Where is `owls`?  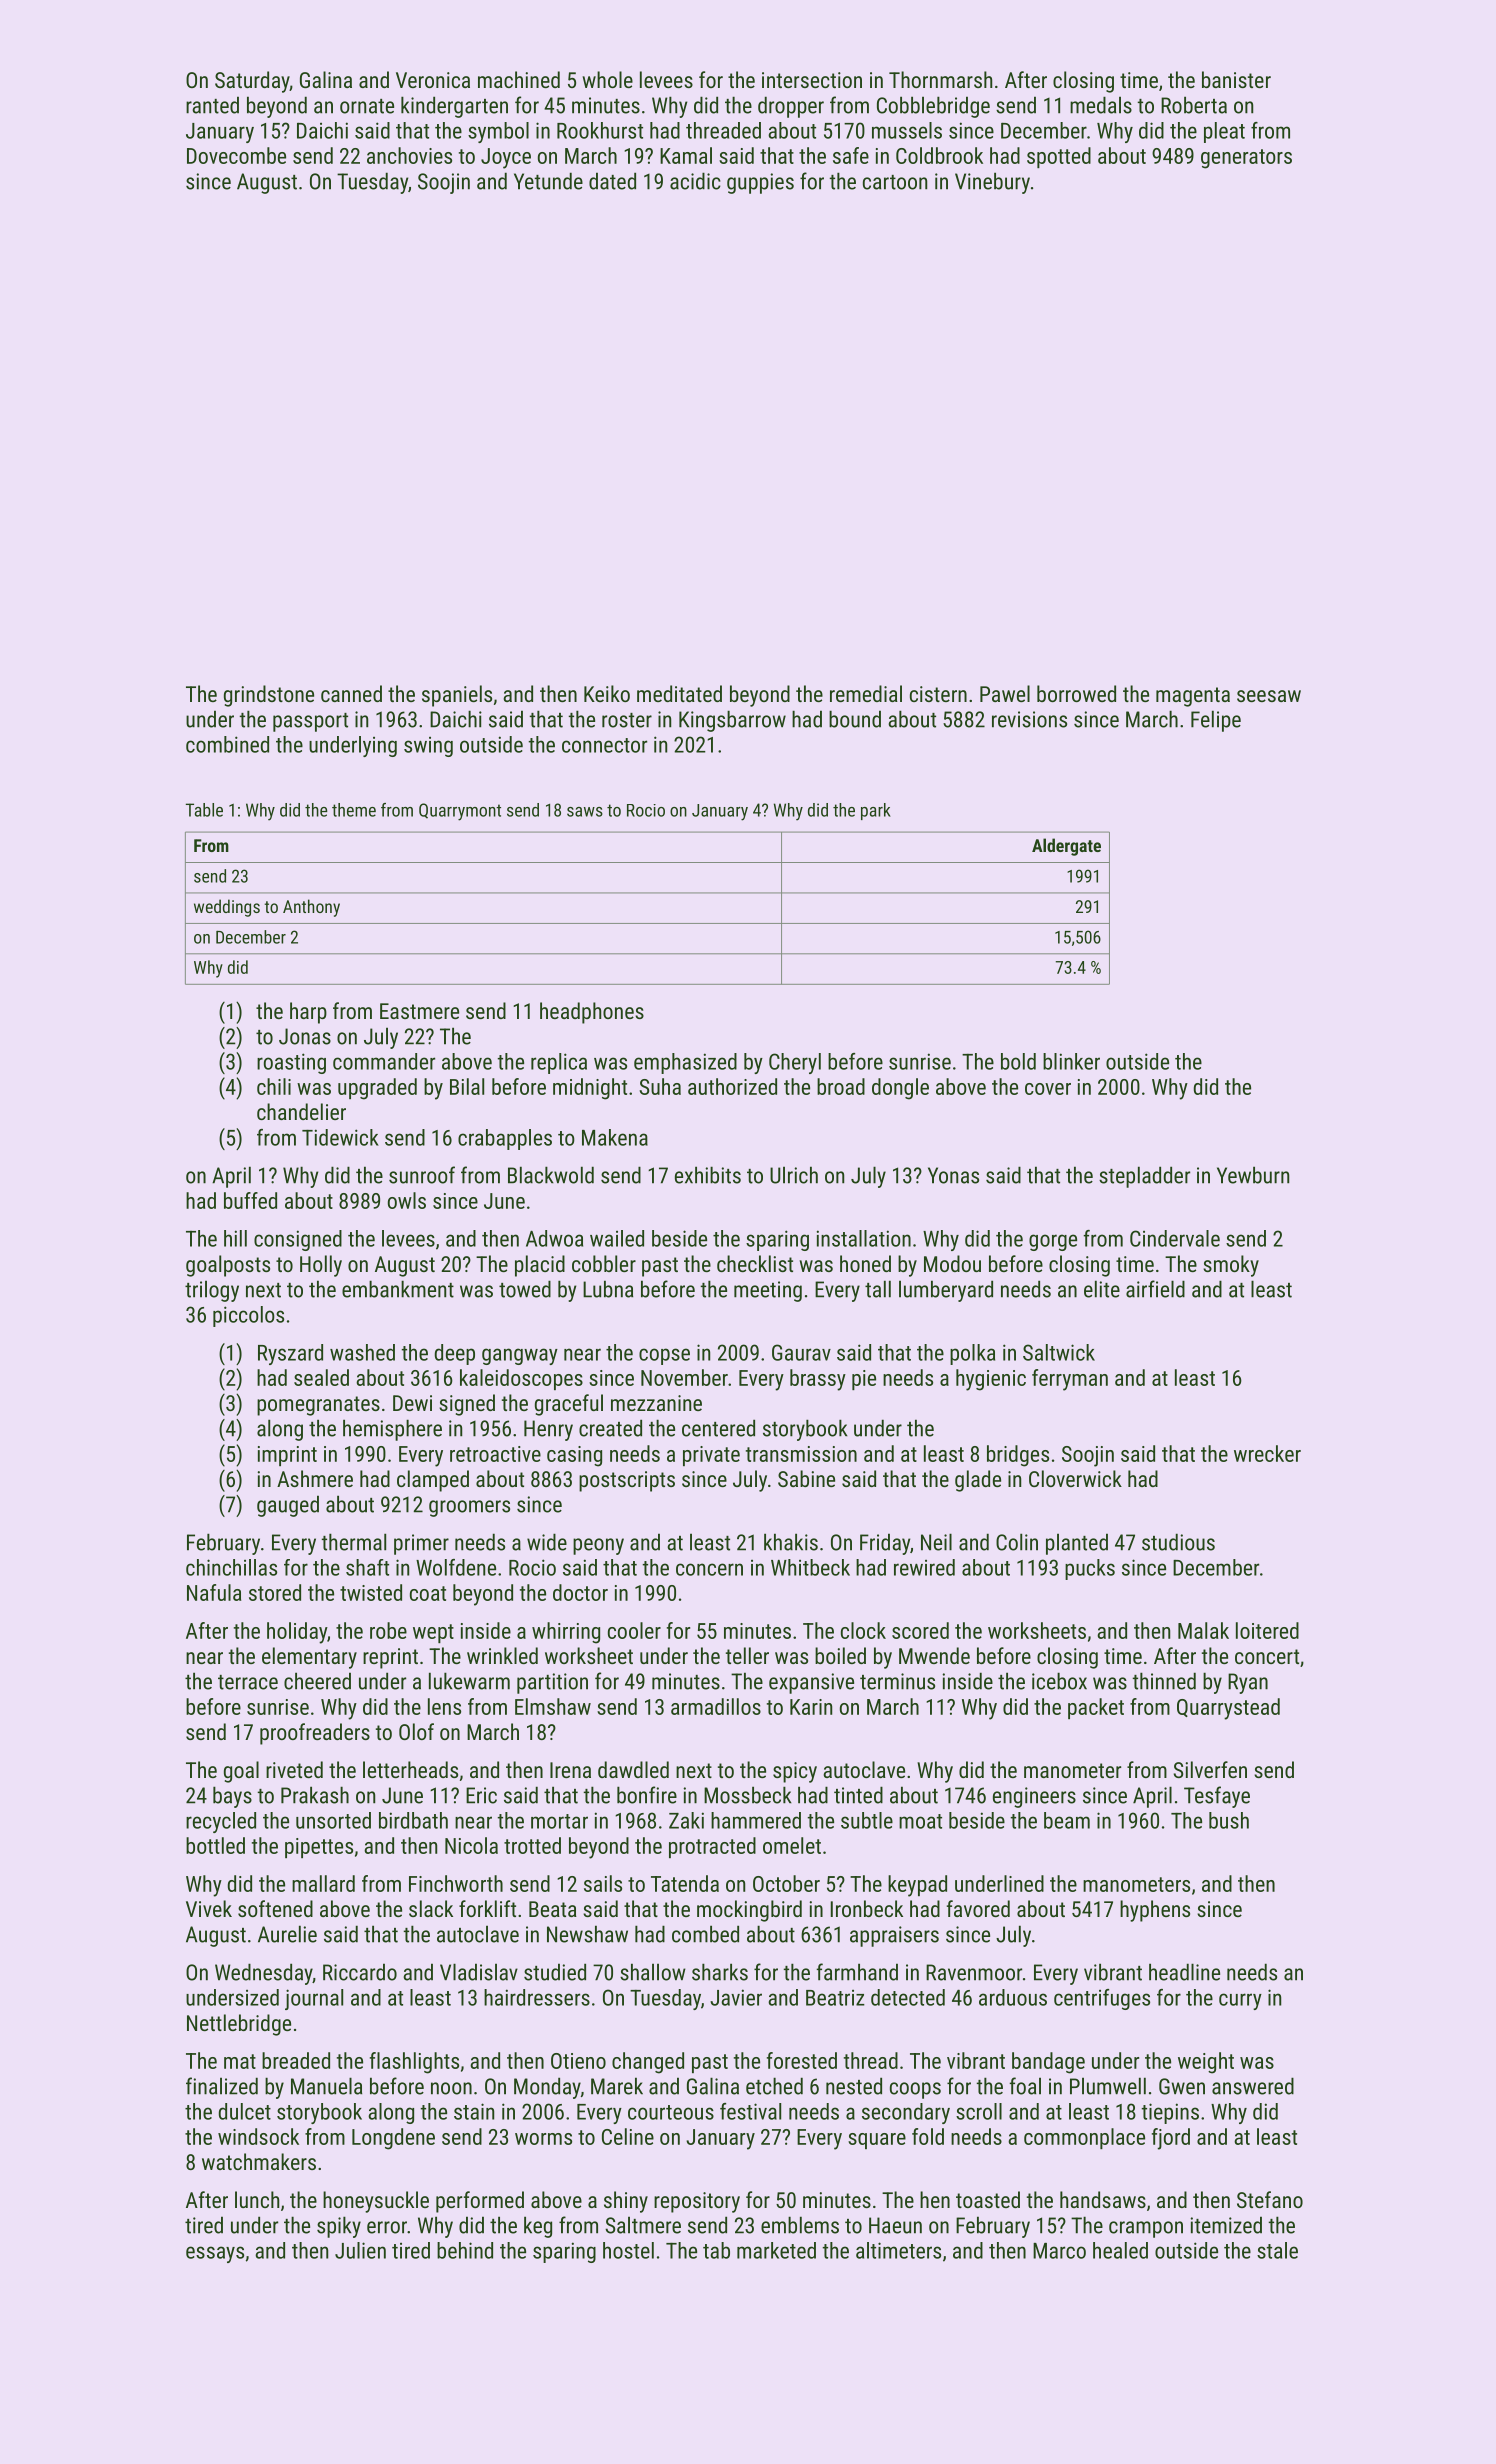 owls is located at coordinates (407, 1200).
